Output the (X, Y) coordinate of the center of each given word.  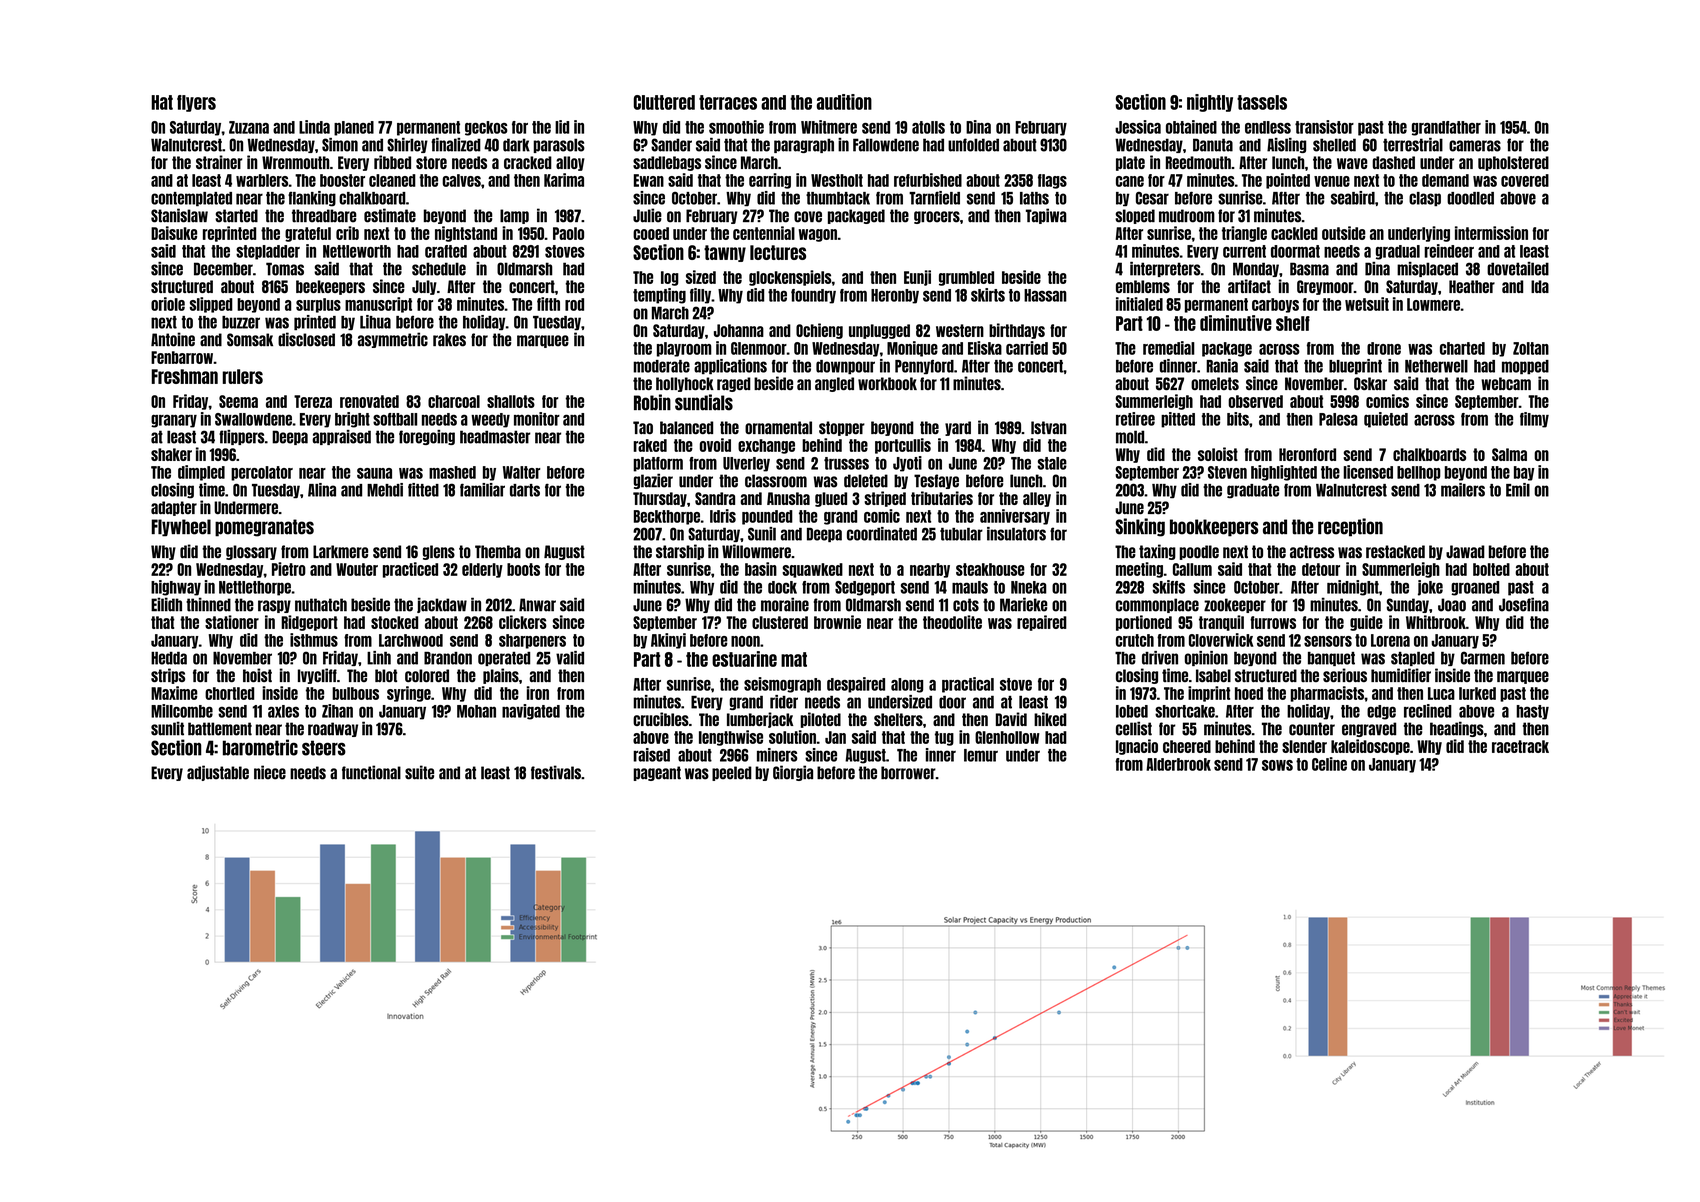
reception (1350, 527)
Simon (340, 145)
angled (834, 384)
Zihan (337, 711)
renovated (369, 401)
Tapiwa (1046, 216)
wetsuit (1367, 304)
